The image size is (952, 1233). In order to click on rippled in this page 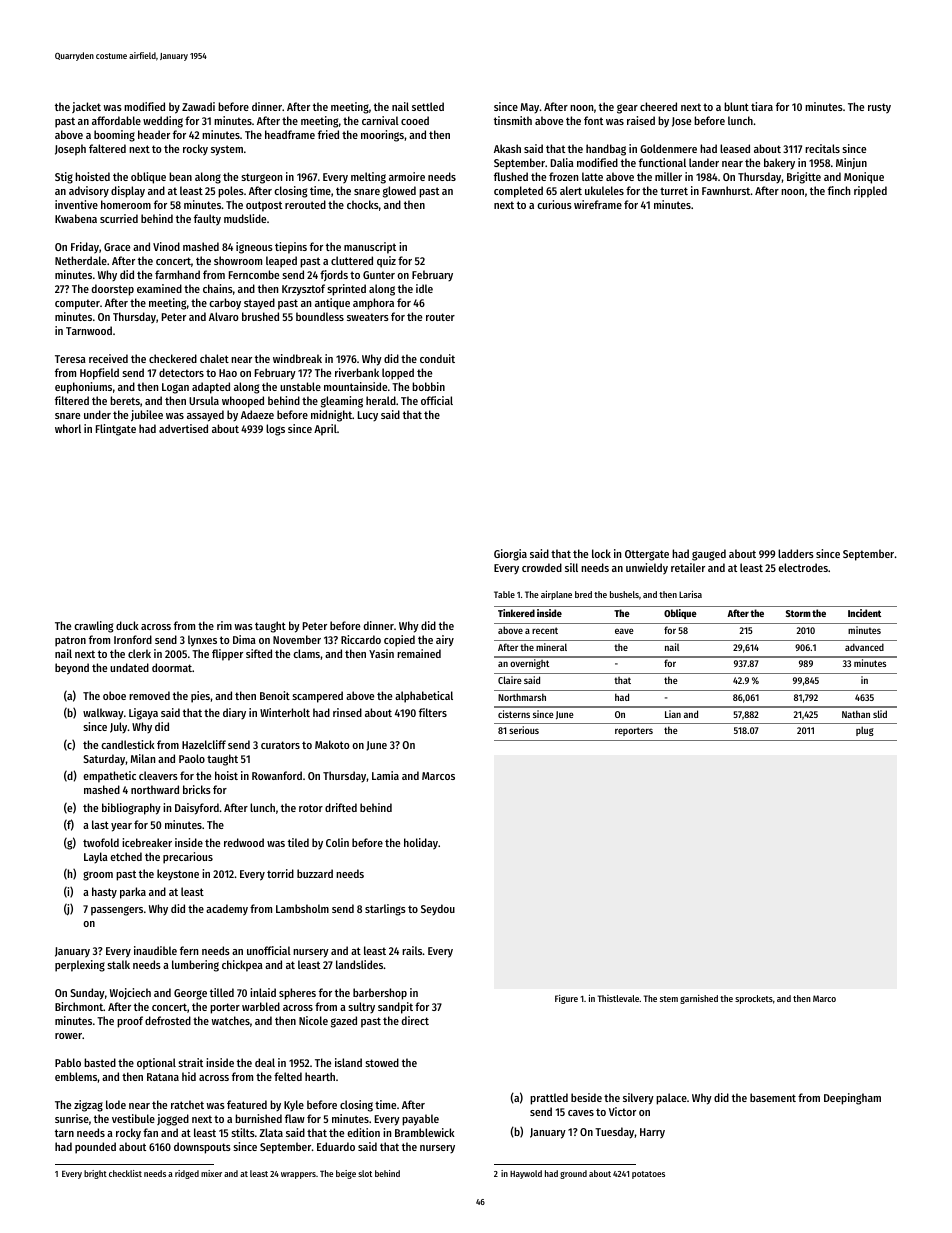, I will do `click(870, 192)`.
